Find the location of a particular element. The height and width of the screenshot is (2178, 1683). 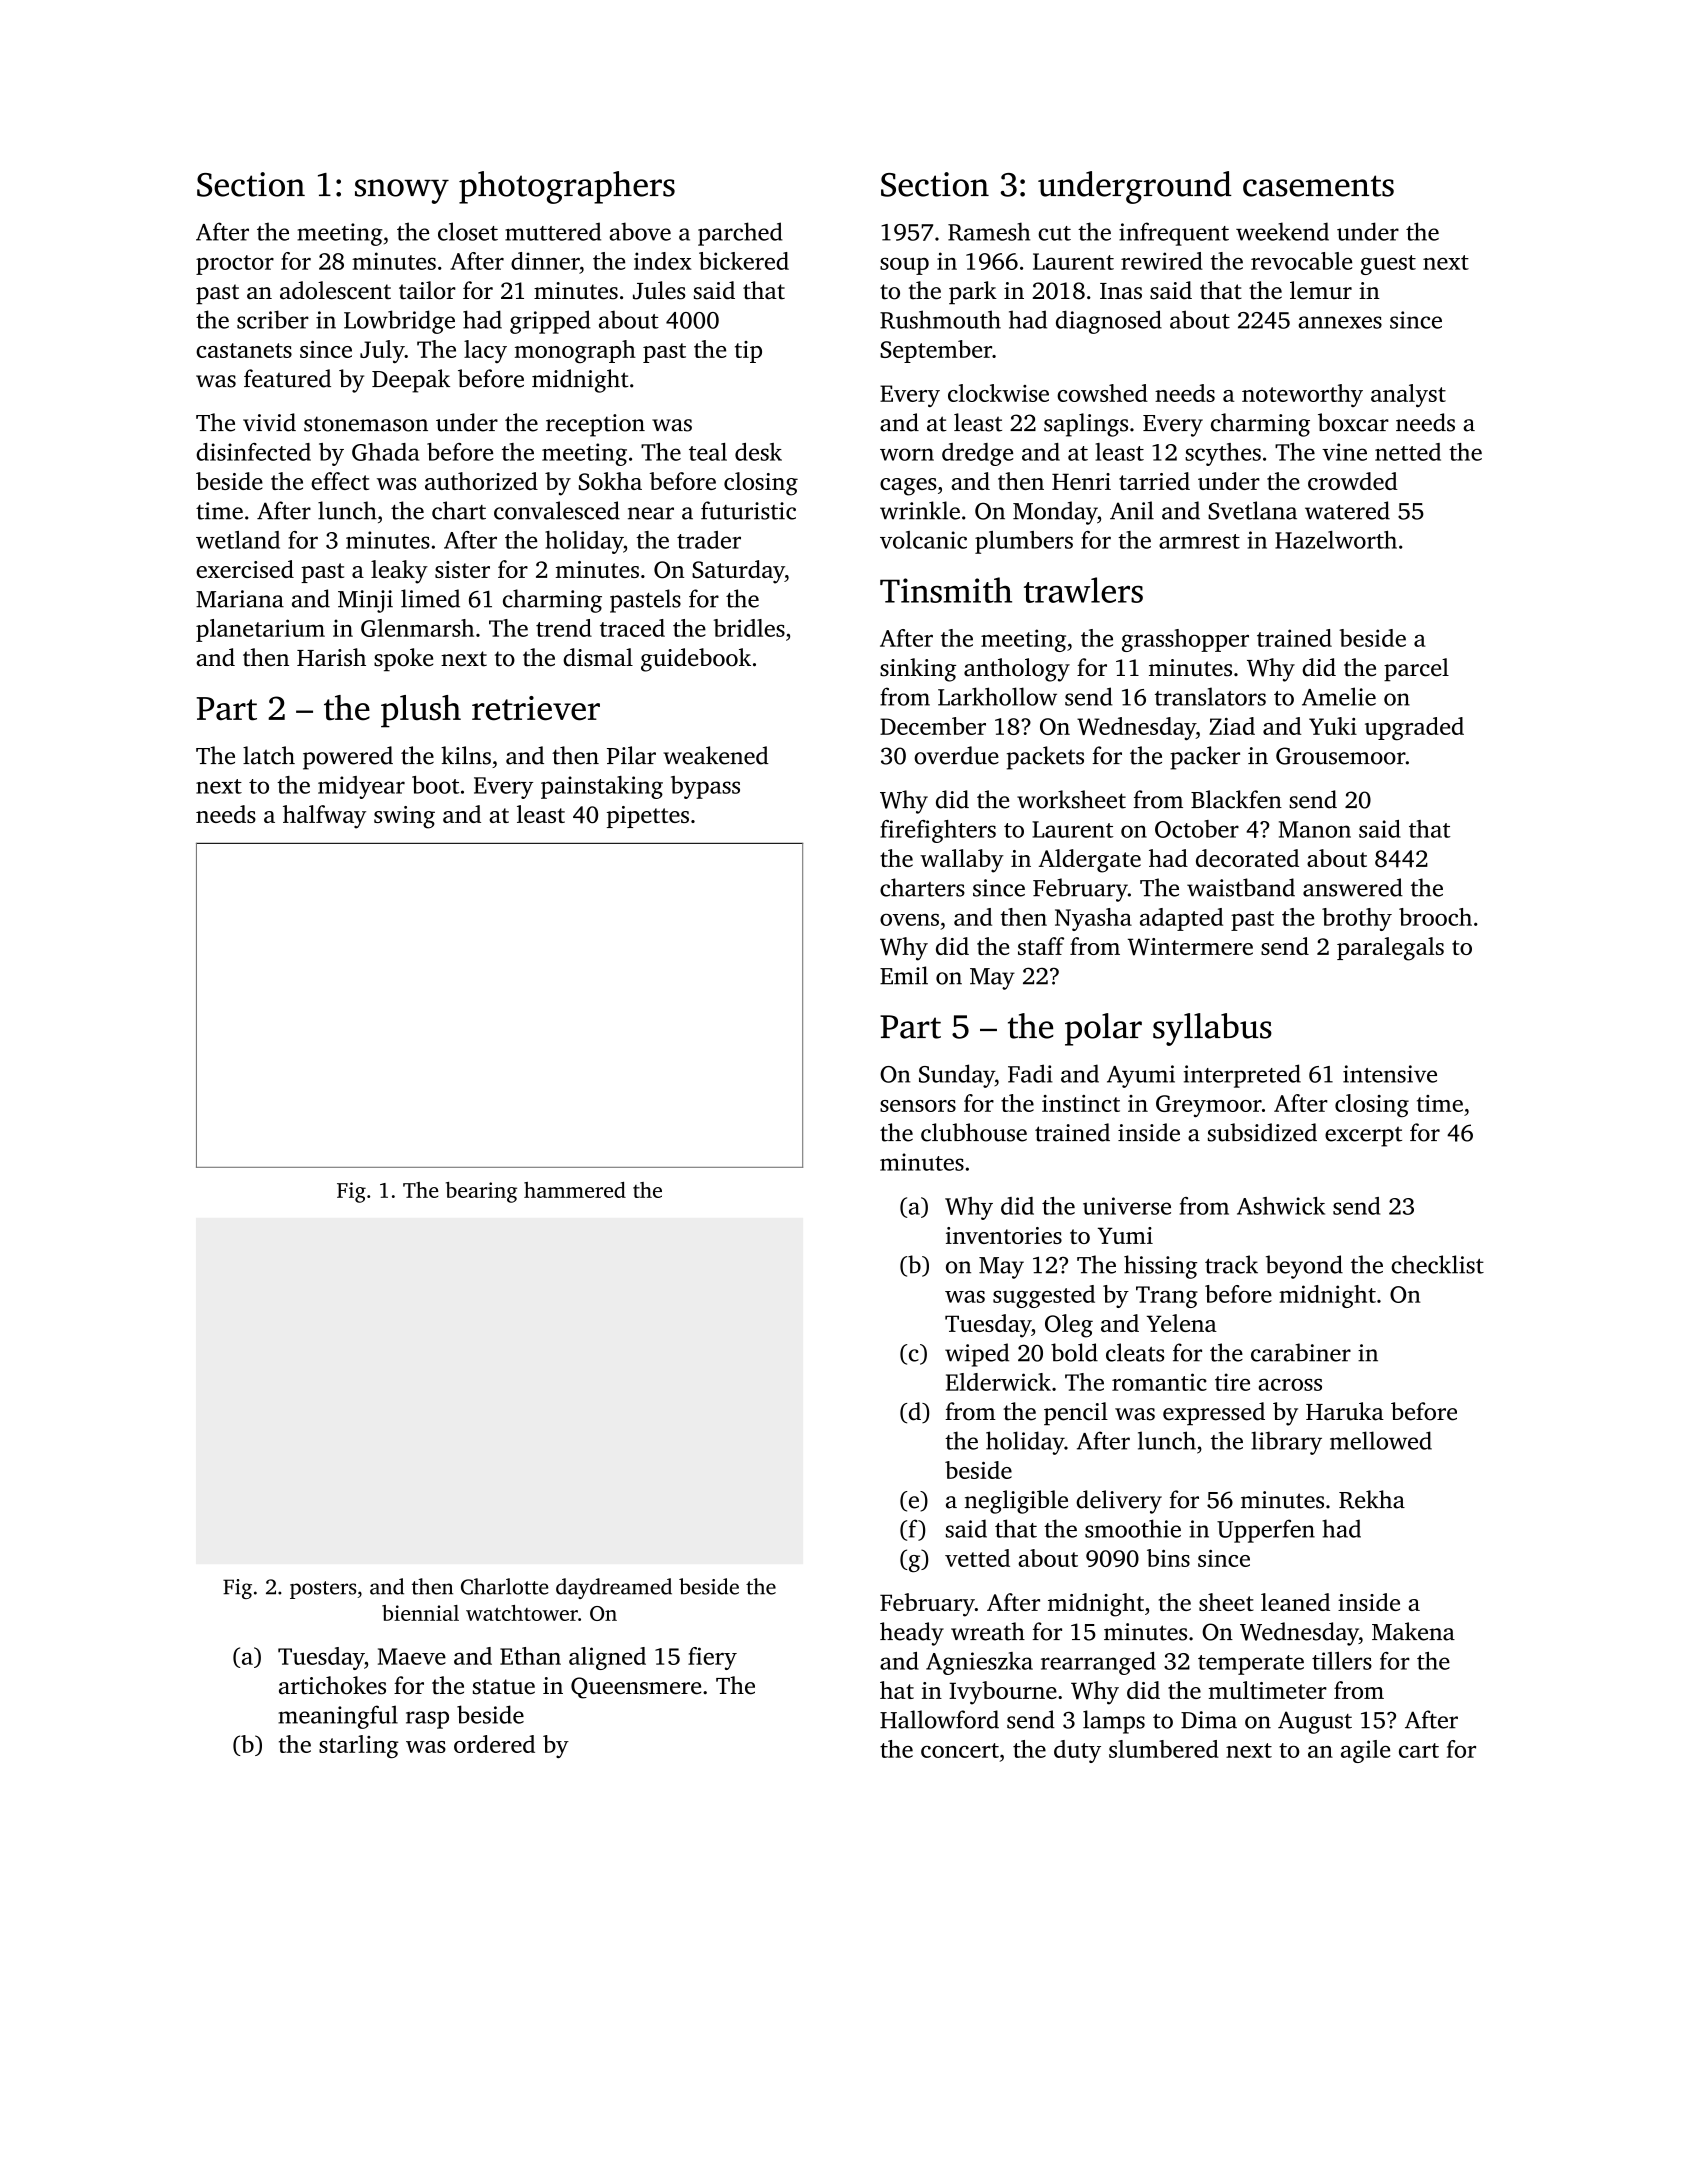

snowy is located at coordinates (402, 191).
